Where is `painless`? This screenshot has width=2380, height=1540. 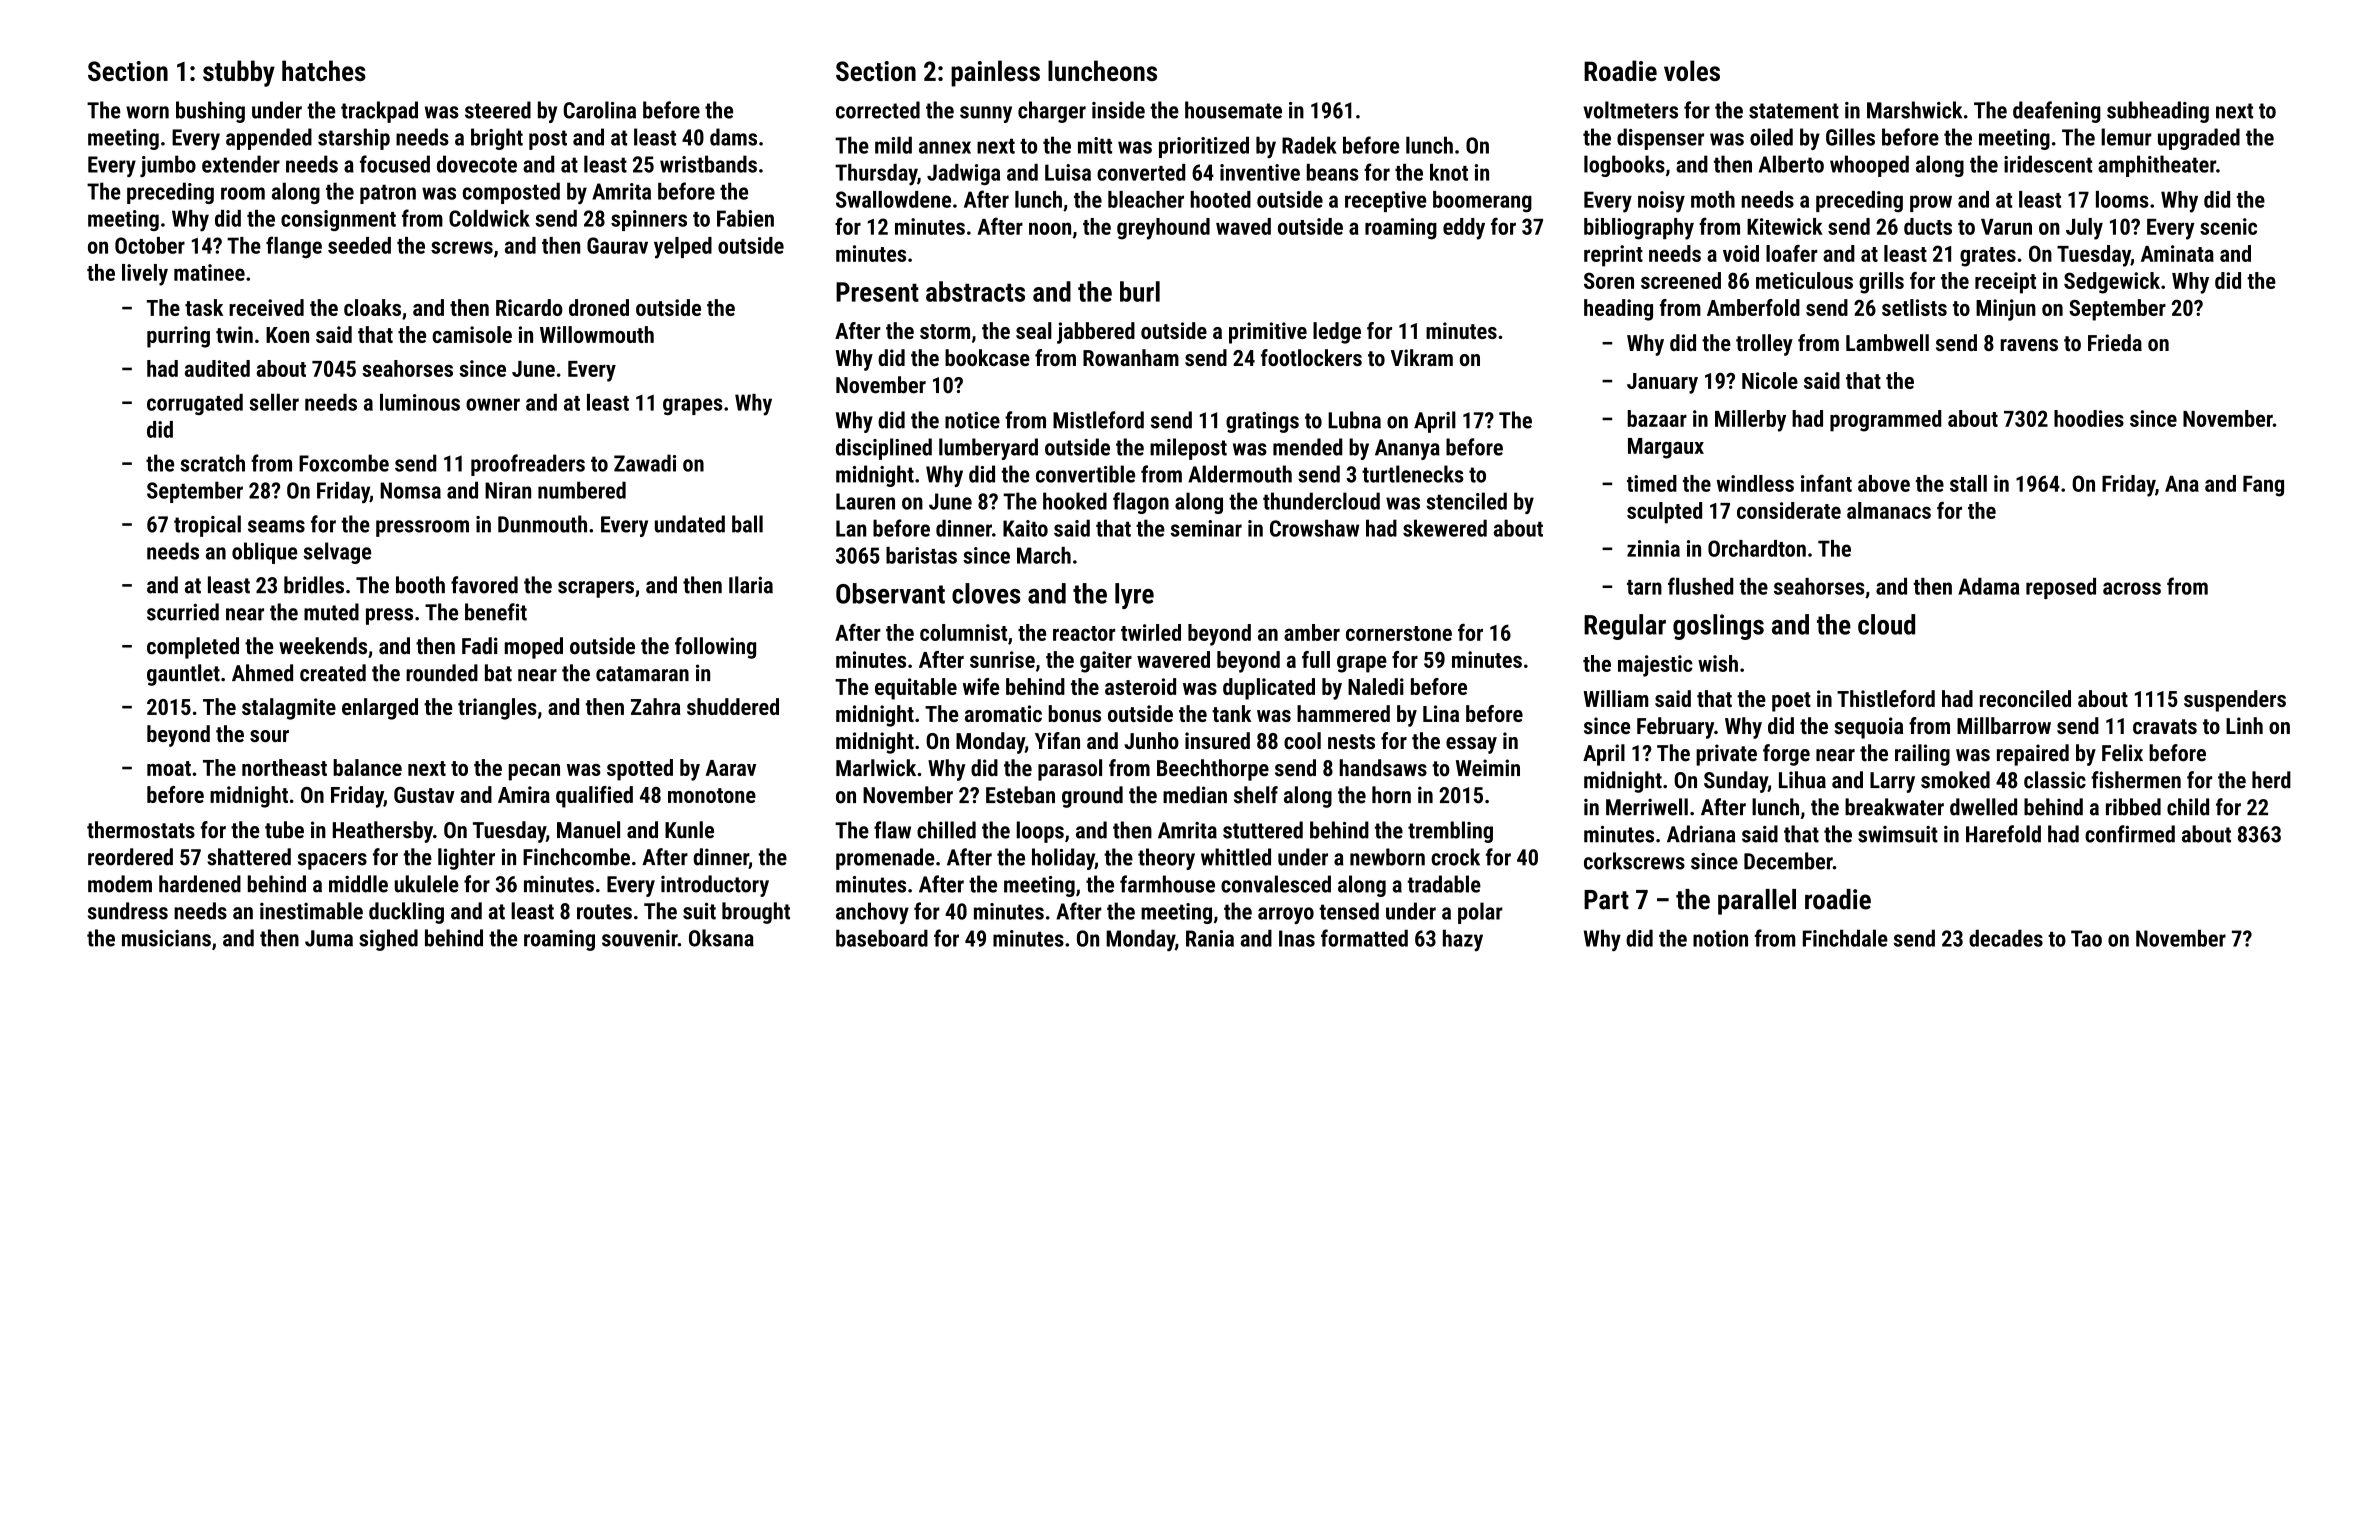
painless is located at coordinates (995, 73).
